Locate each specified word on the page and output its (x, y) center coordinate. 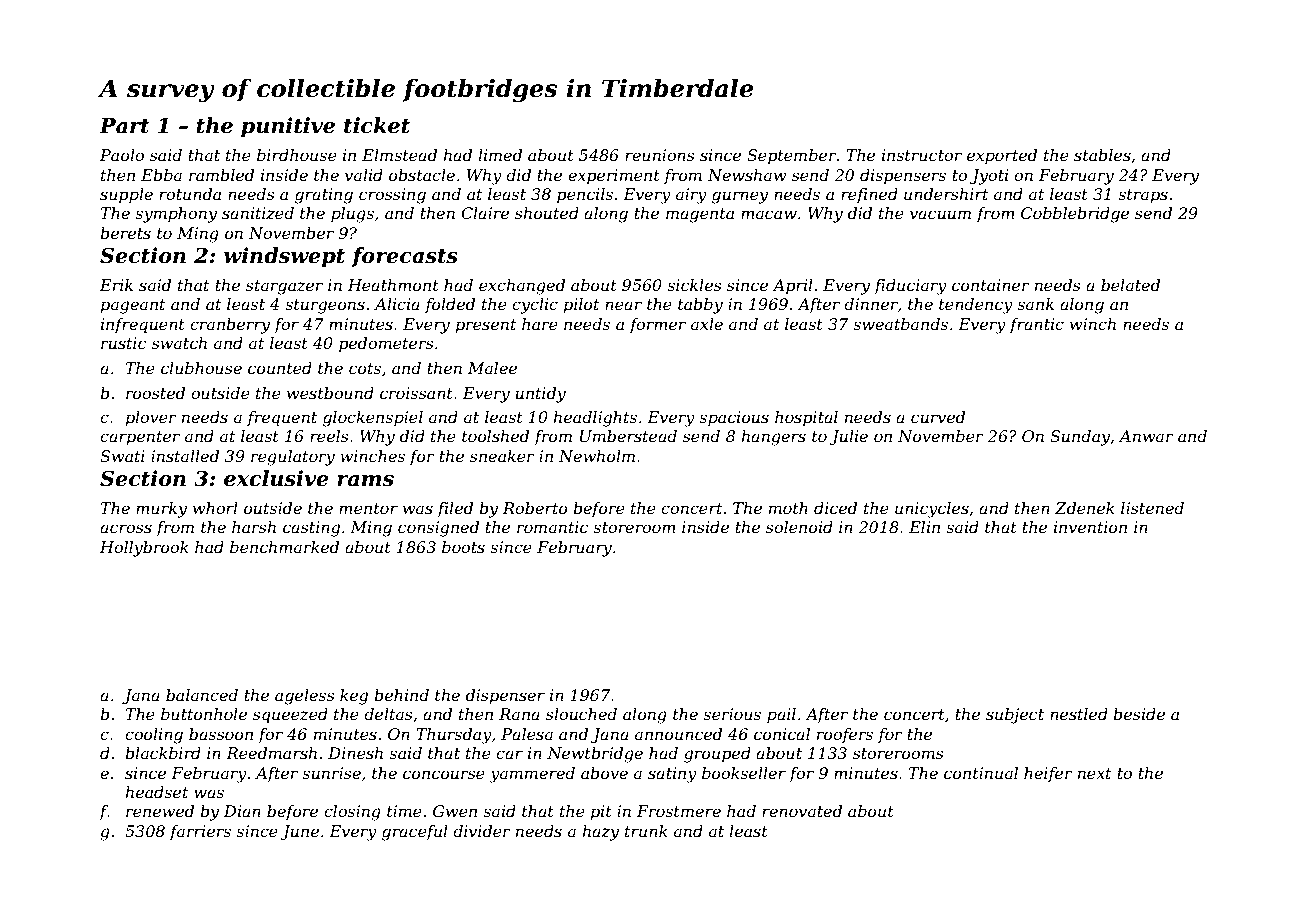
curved (938, 417)
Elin (924, 527)
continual (981, 773)
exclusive (276, 478)
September (792, 157)
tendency (976, 306)
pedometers (386, 345)
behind (401, 695)
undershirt (946, 194)
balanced (202, 695)
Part (124, 126)
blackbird (163, 753)
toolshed (495, 436)
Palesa (527, 734)
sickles (694, 285)
